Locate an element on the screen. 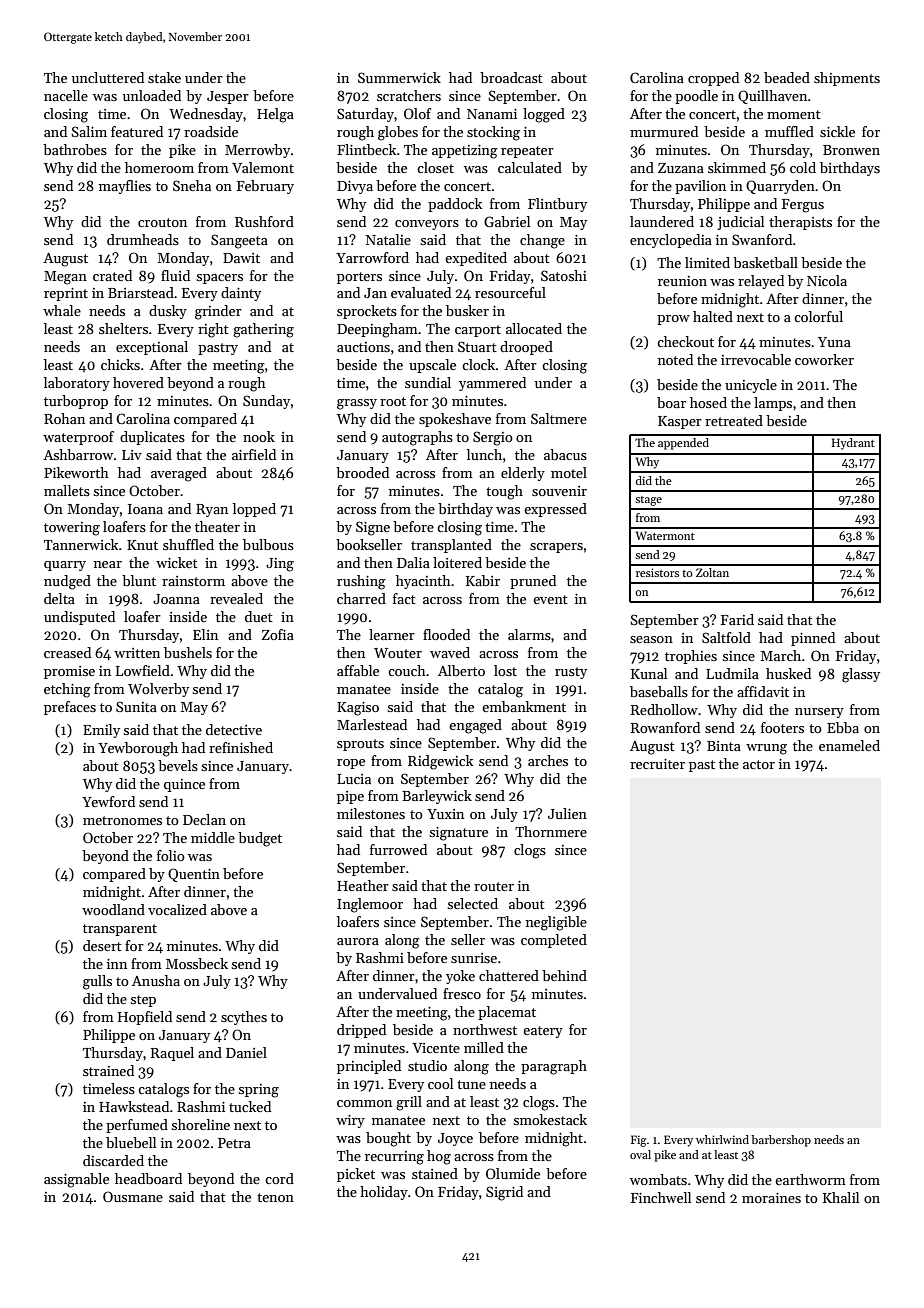 The height and width of the screenshot is (1308, 924). negligible is located at coordinates (556, 923).
